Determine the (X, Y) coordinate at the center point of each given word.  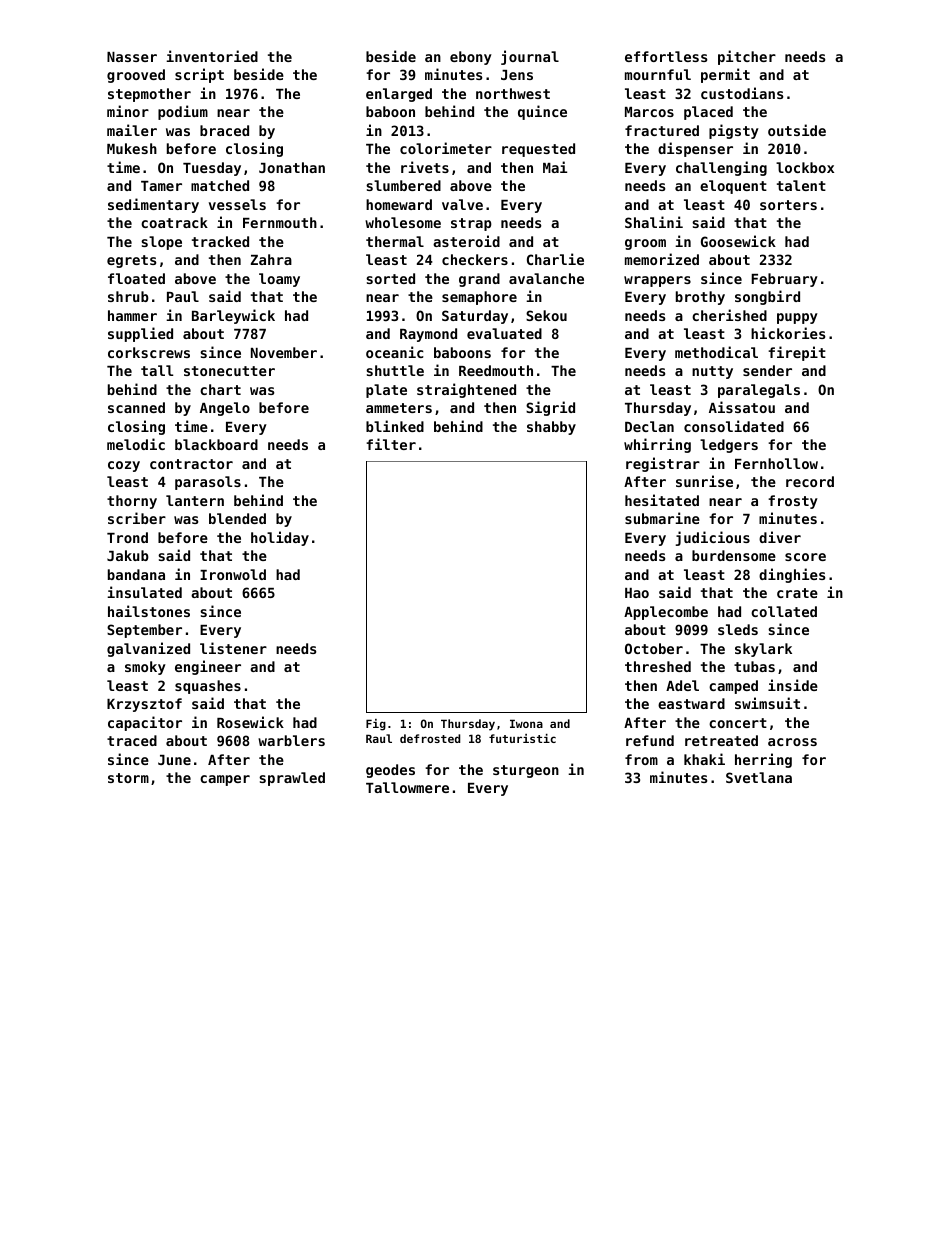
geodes (390, 771)
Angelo (225, 409)
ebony (471, 58)
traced (132, 740)
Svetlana (759, 777)
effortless (666, 56)
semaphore (479, 298)
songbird (767, 297)
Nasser (132, 57)
